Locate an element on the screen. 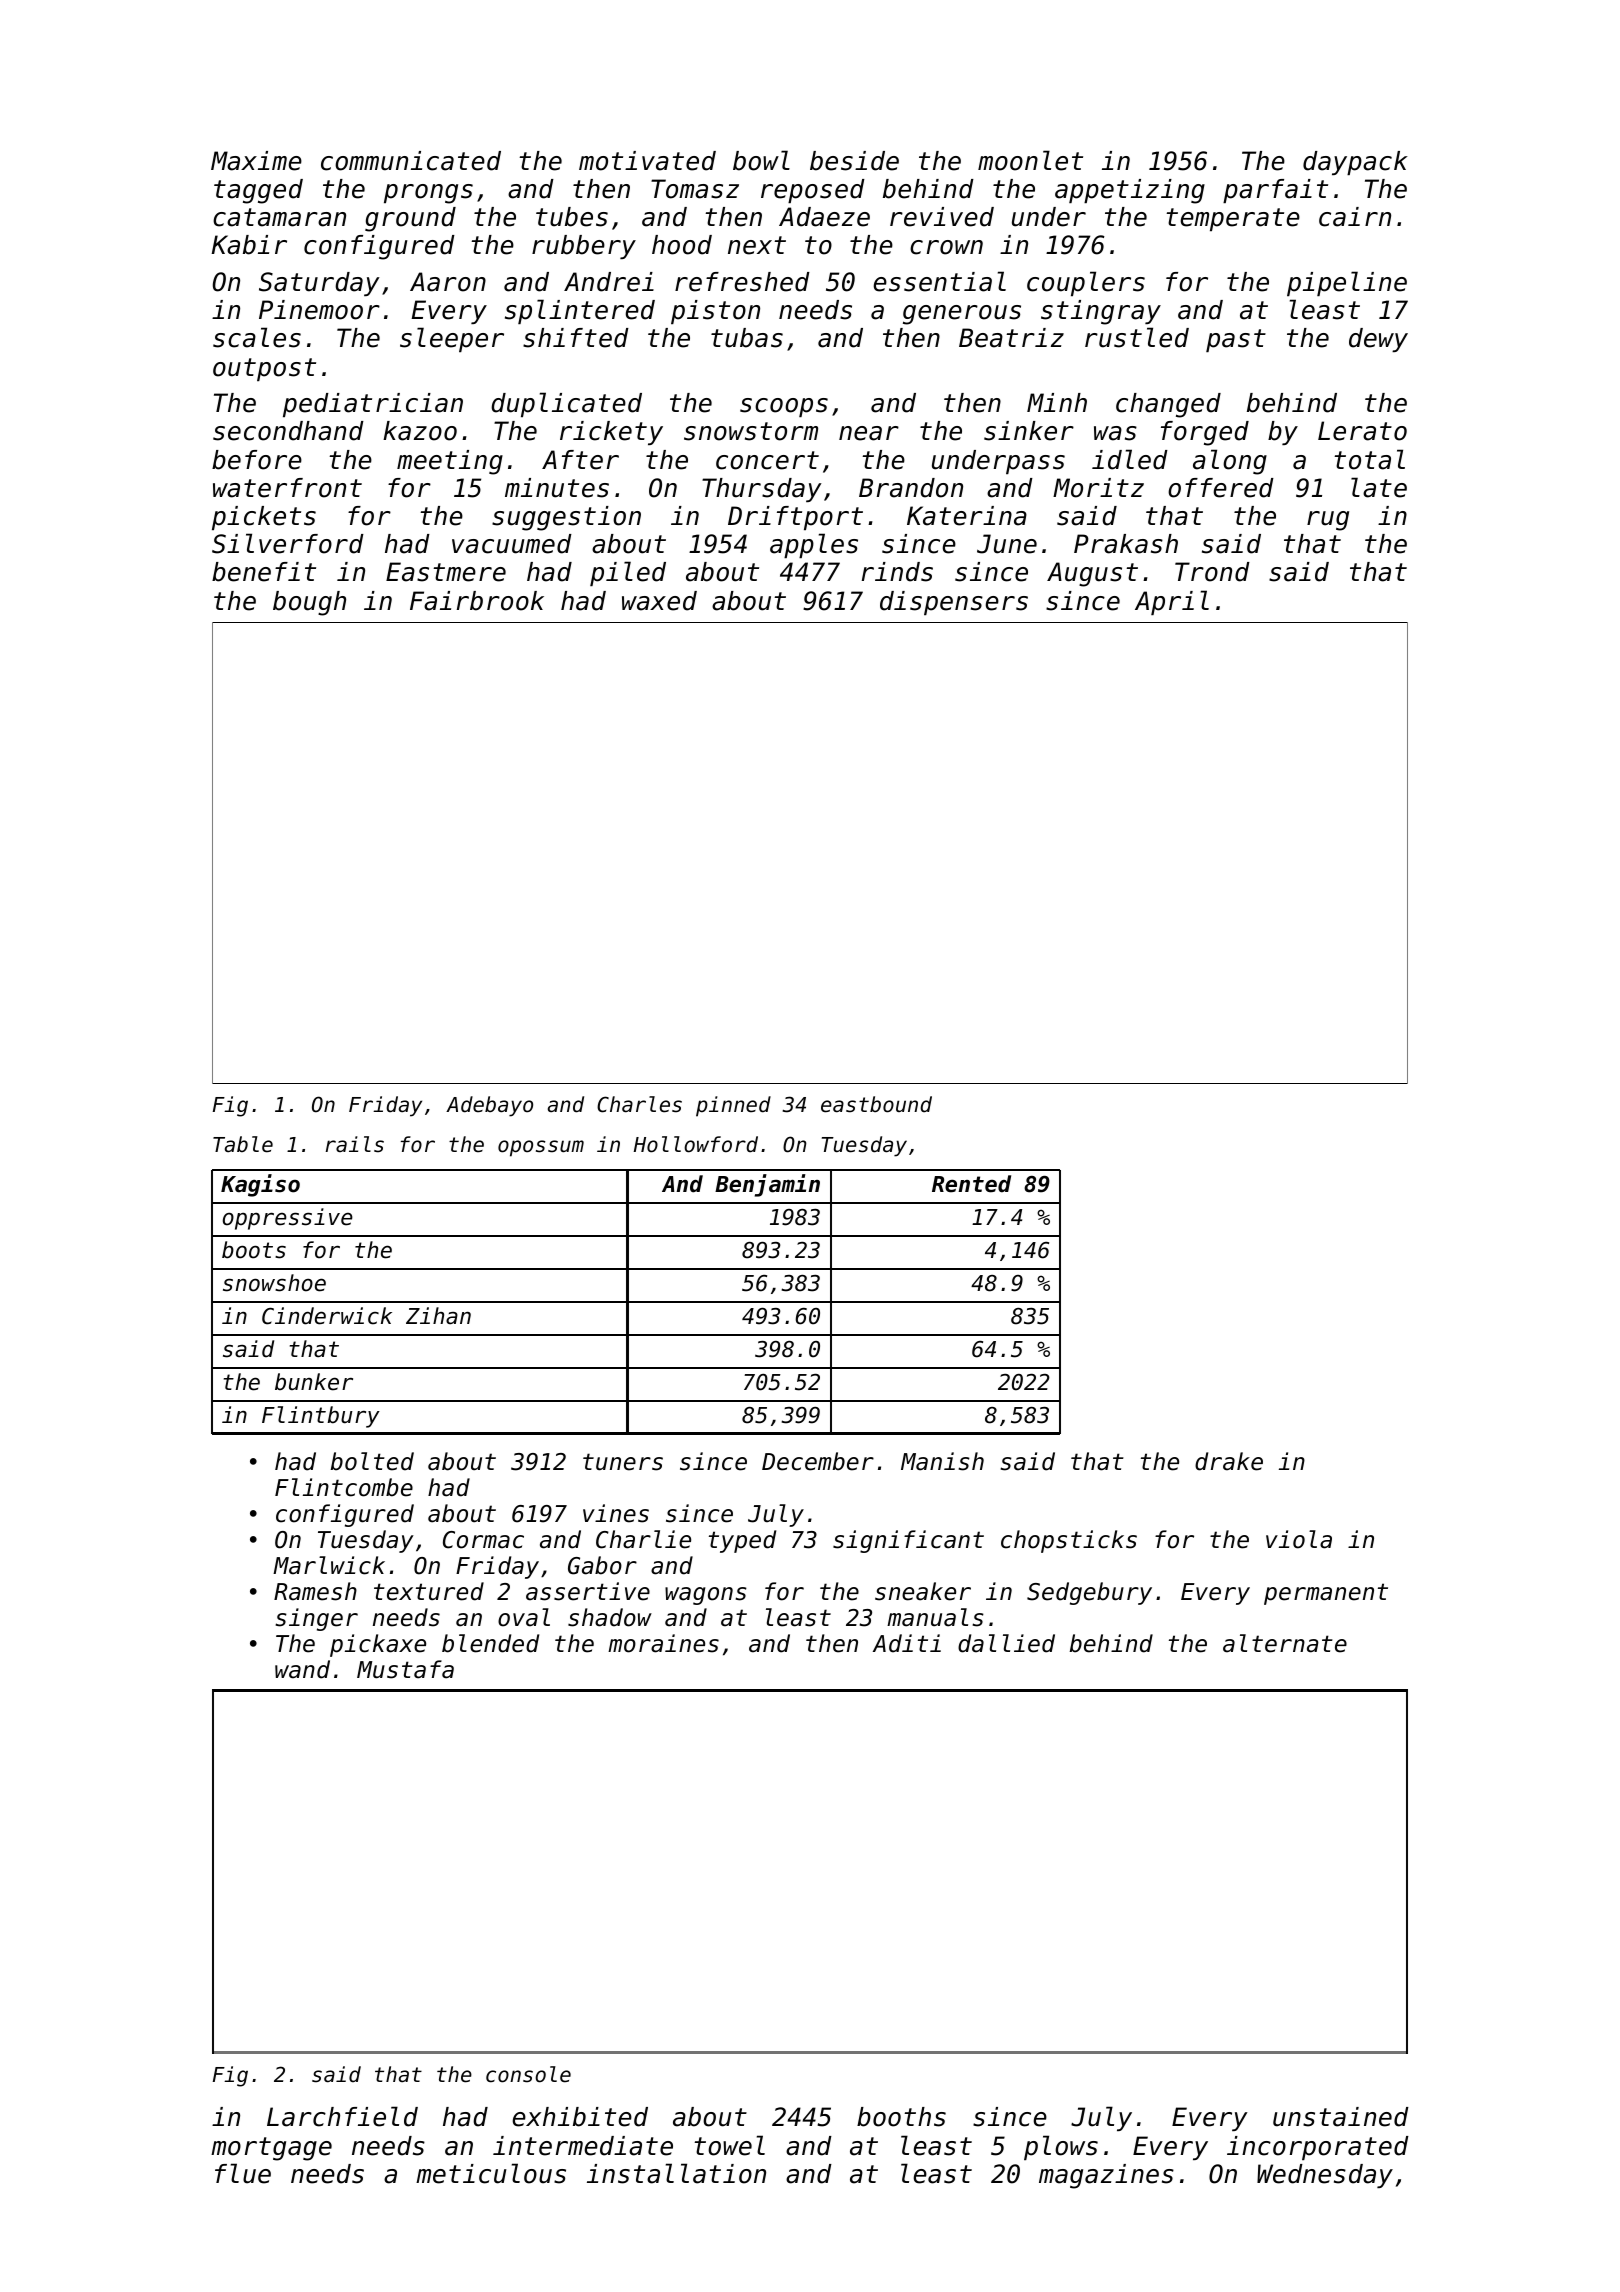 The image size is (1620, 2292). Wednesday is located at coordinates (1325, 2176).
